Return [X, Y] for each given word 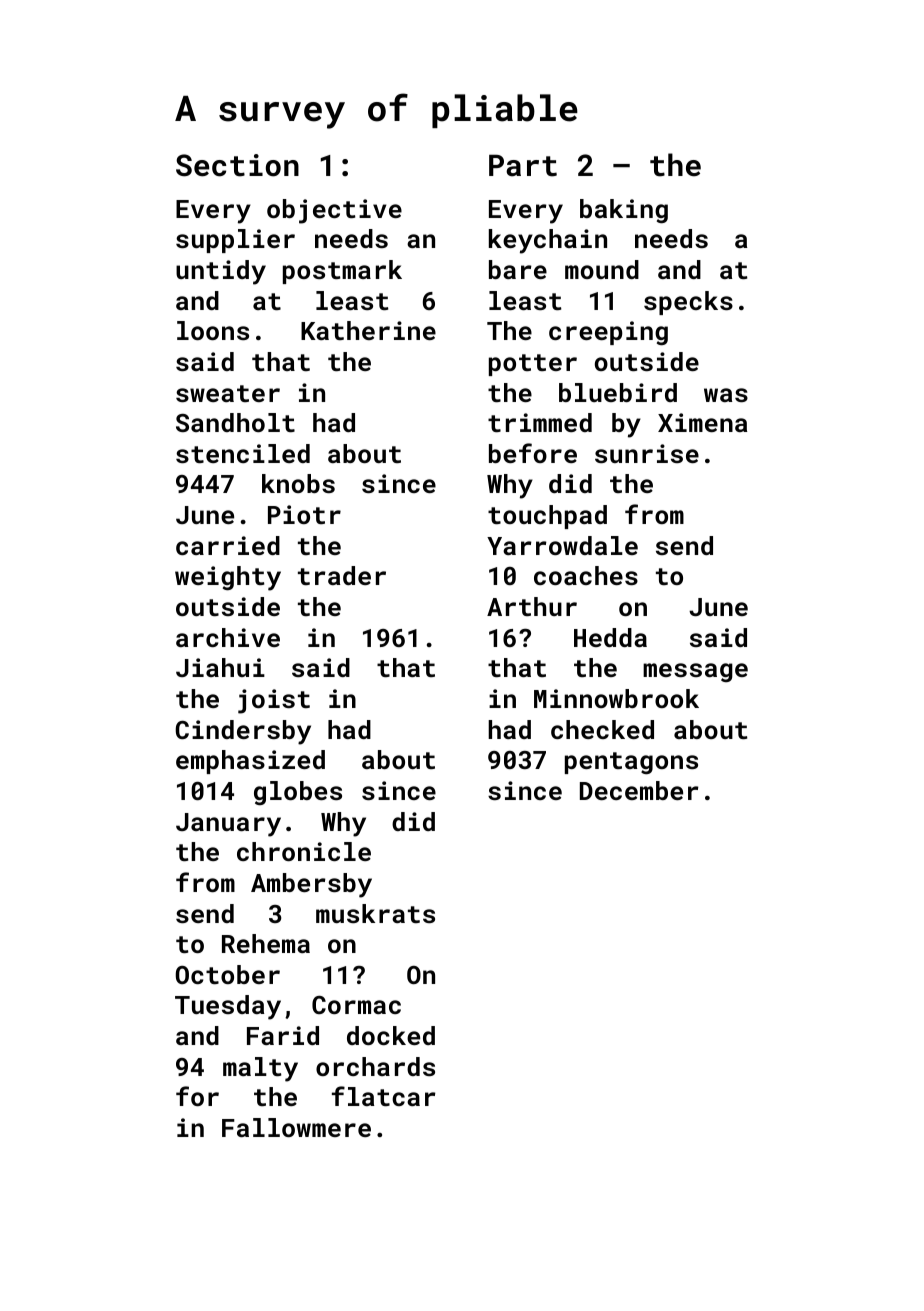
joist [274, 701]
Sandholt [235, 422]
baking [624, 211]
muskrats [375, 913]
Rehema [266, 943]
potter [533, 365]
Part [523, 166]
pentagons [631, 763]
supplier [235, 241]
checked [602, 729]
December [639, 790]
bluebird [618, 392]
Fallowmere [296, 1127]
